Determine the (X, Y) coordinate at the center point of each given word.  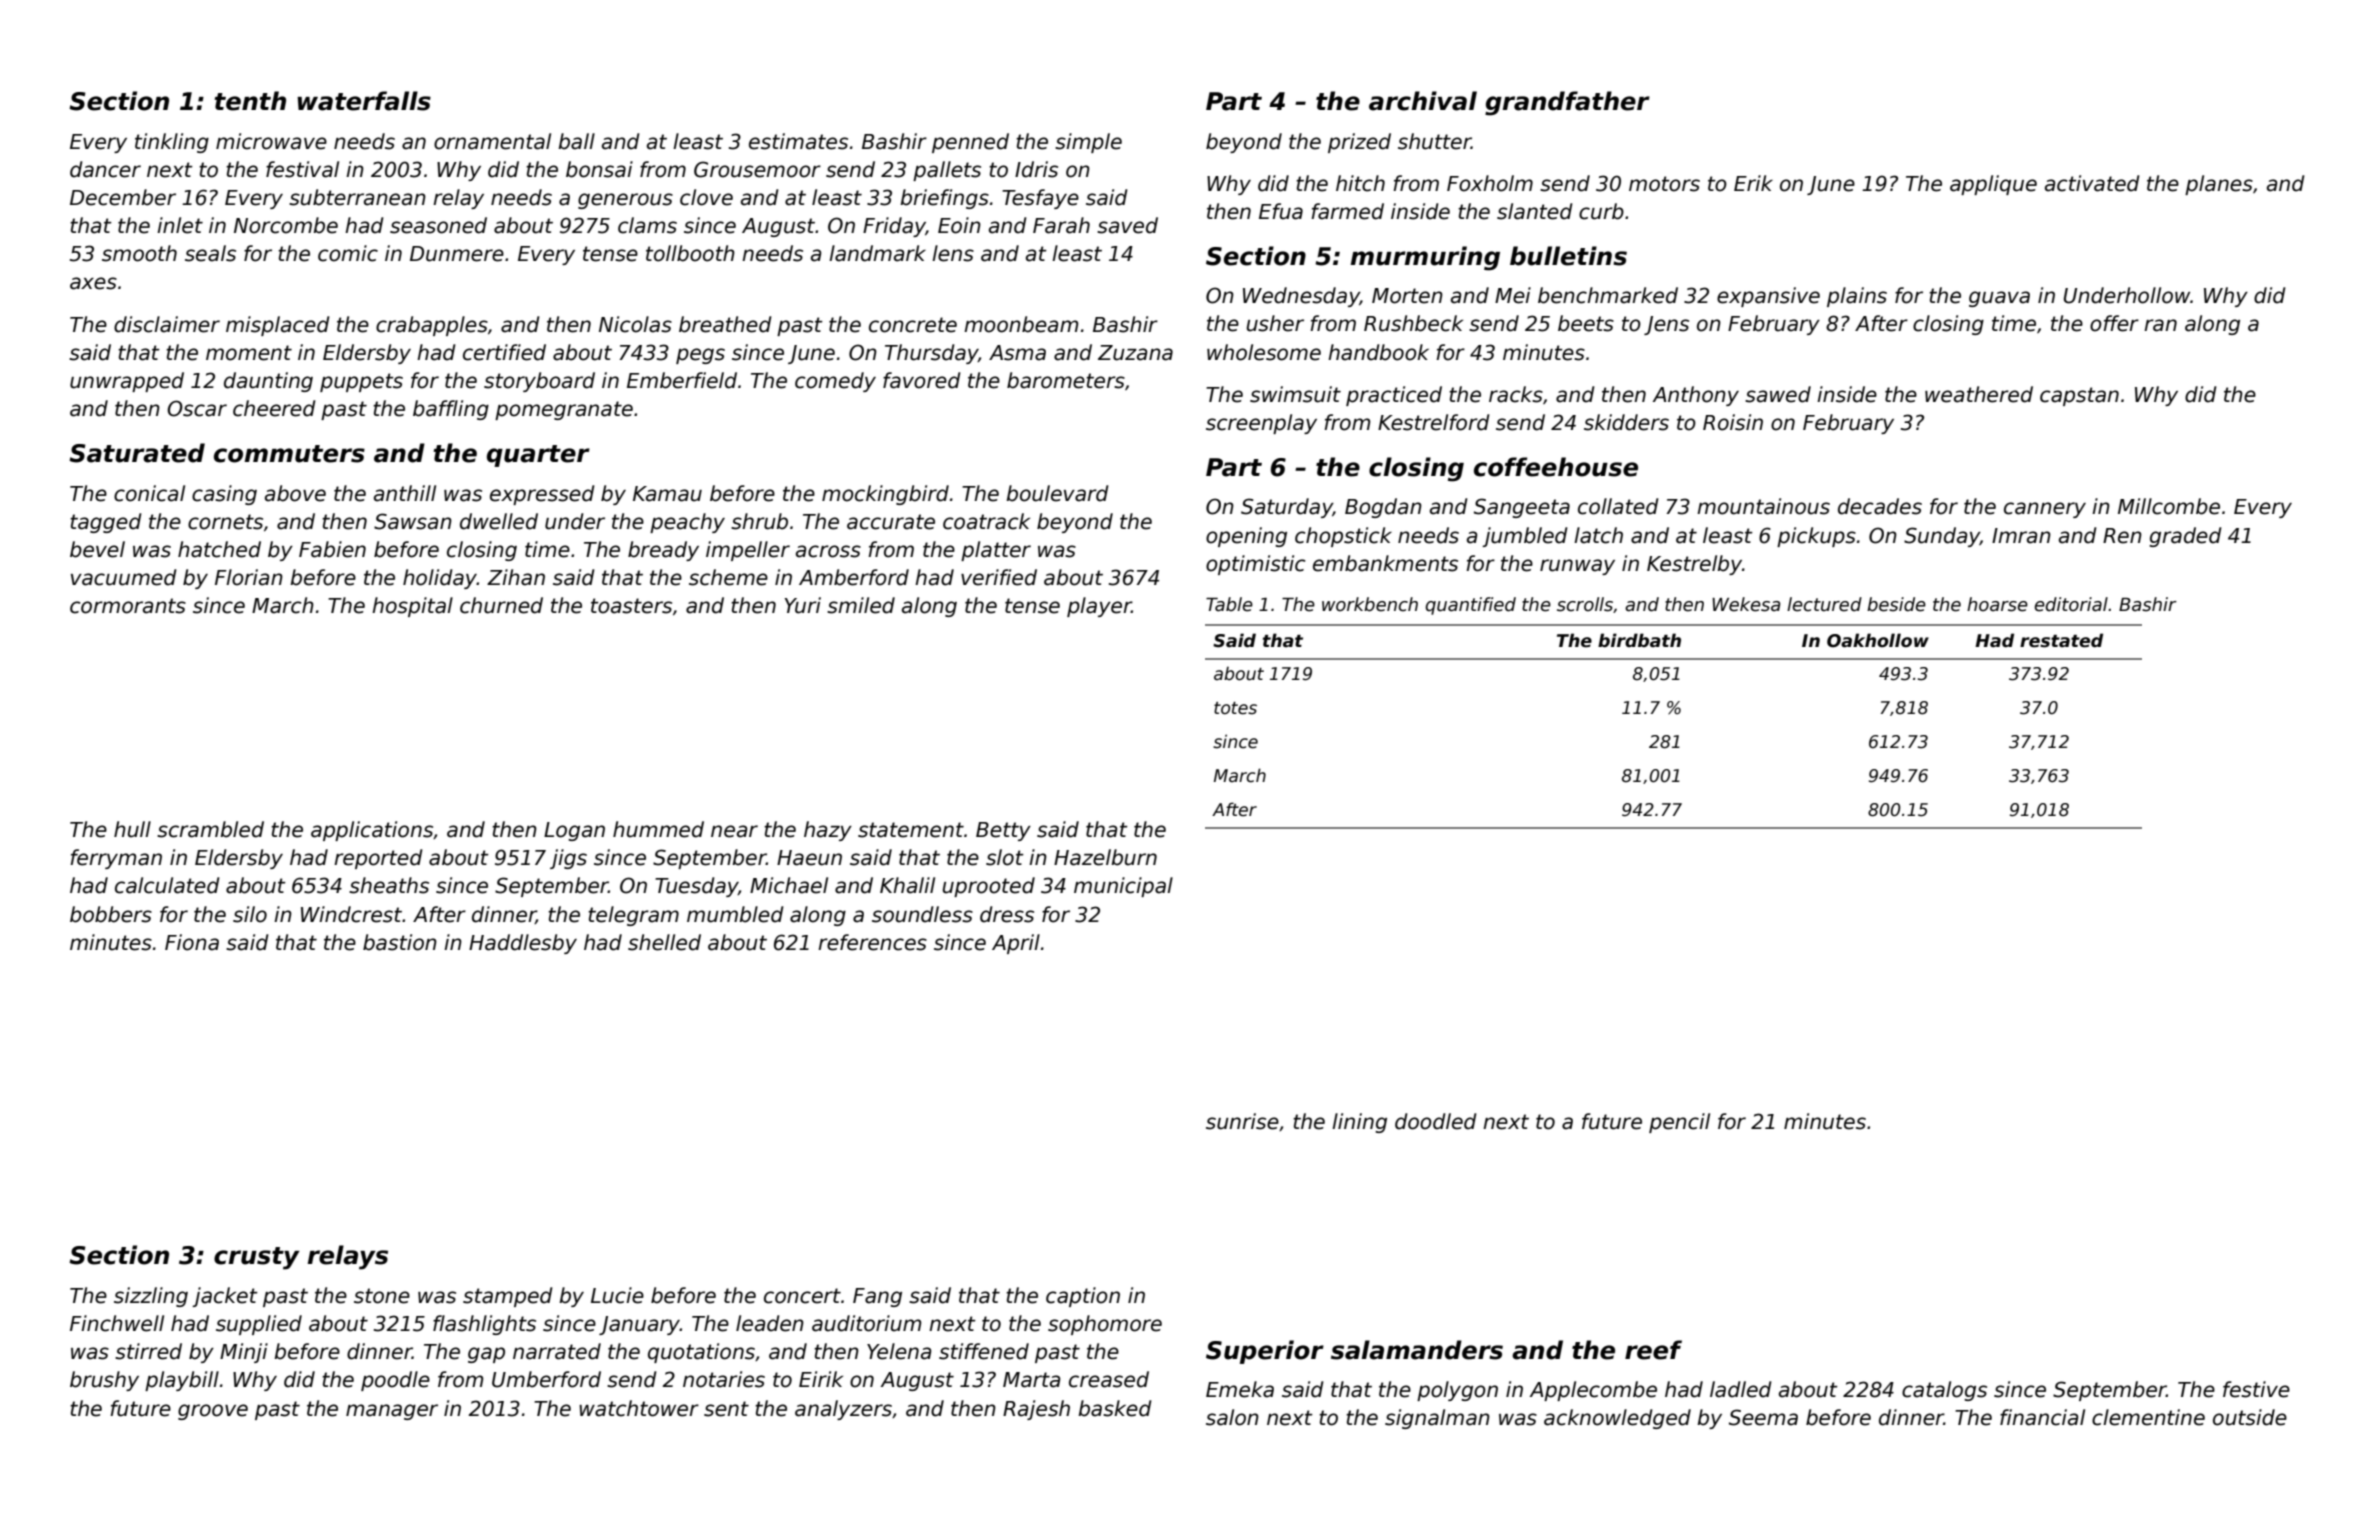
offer (2114, 323)
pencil (1679, 1123)
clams (647, 225)
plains (1857, 297)
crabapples (432, 326)
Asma (1017, 353)
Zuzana (1135, 353)
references (872, 942)
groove (213, 1412)
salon (1232, 1417)
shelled (664, 942)
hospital (412, 607)
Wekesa (1746, 604)
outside (2250, 1417)
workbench (1370, 604)
